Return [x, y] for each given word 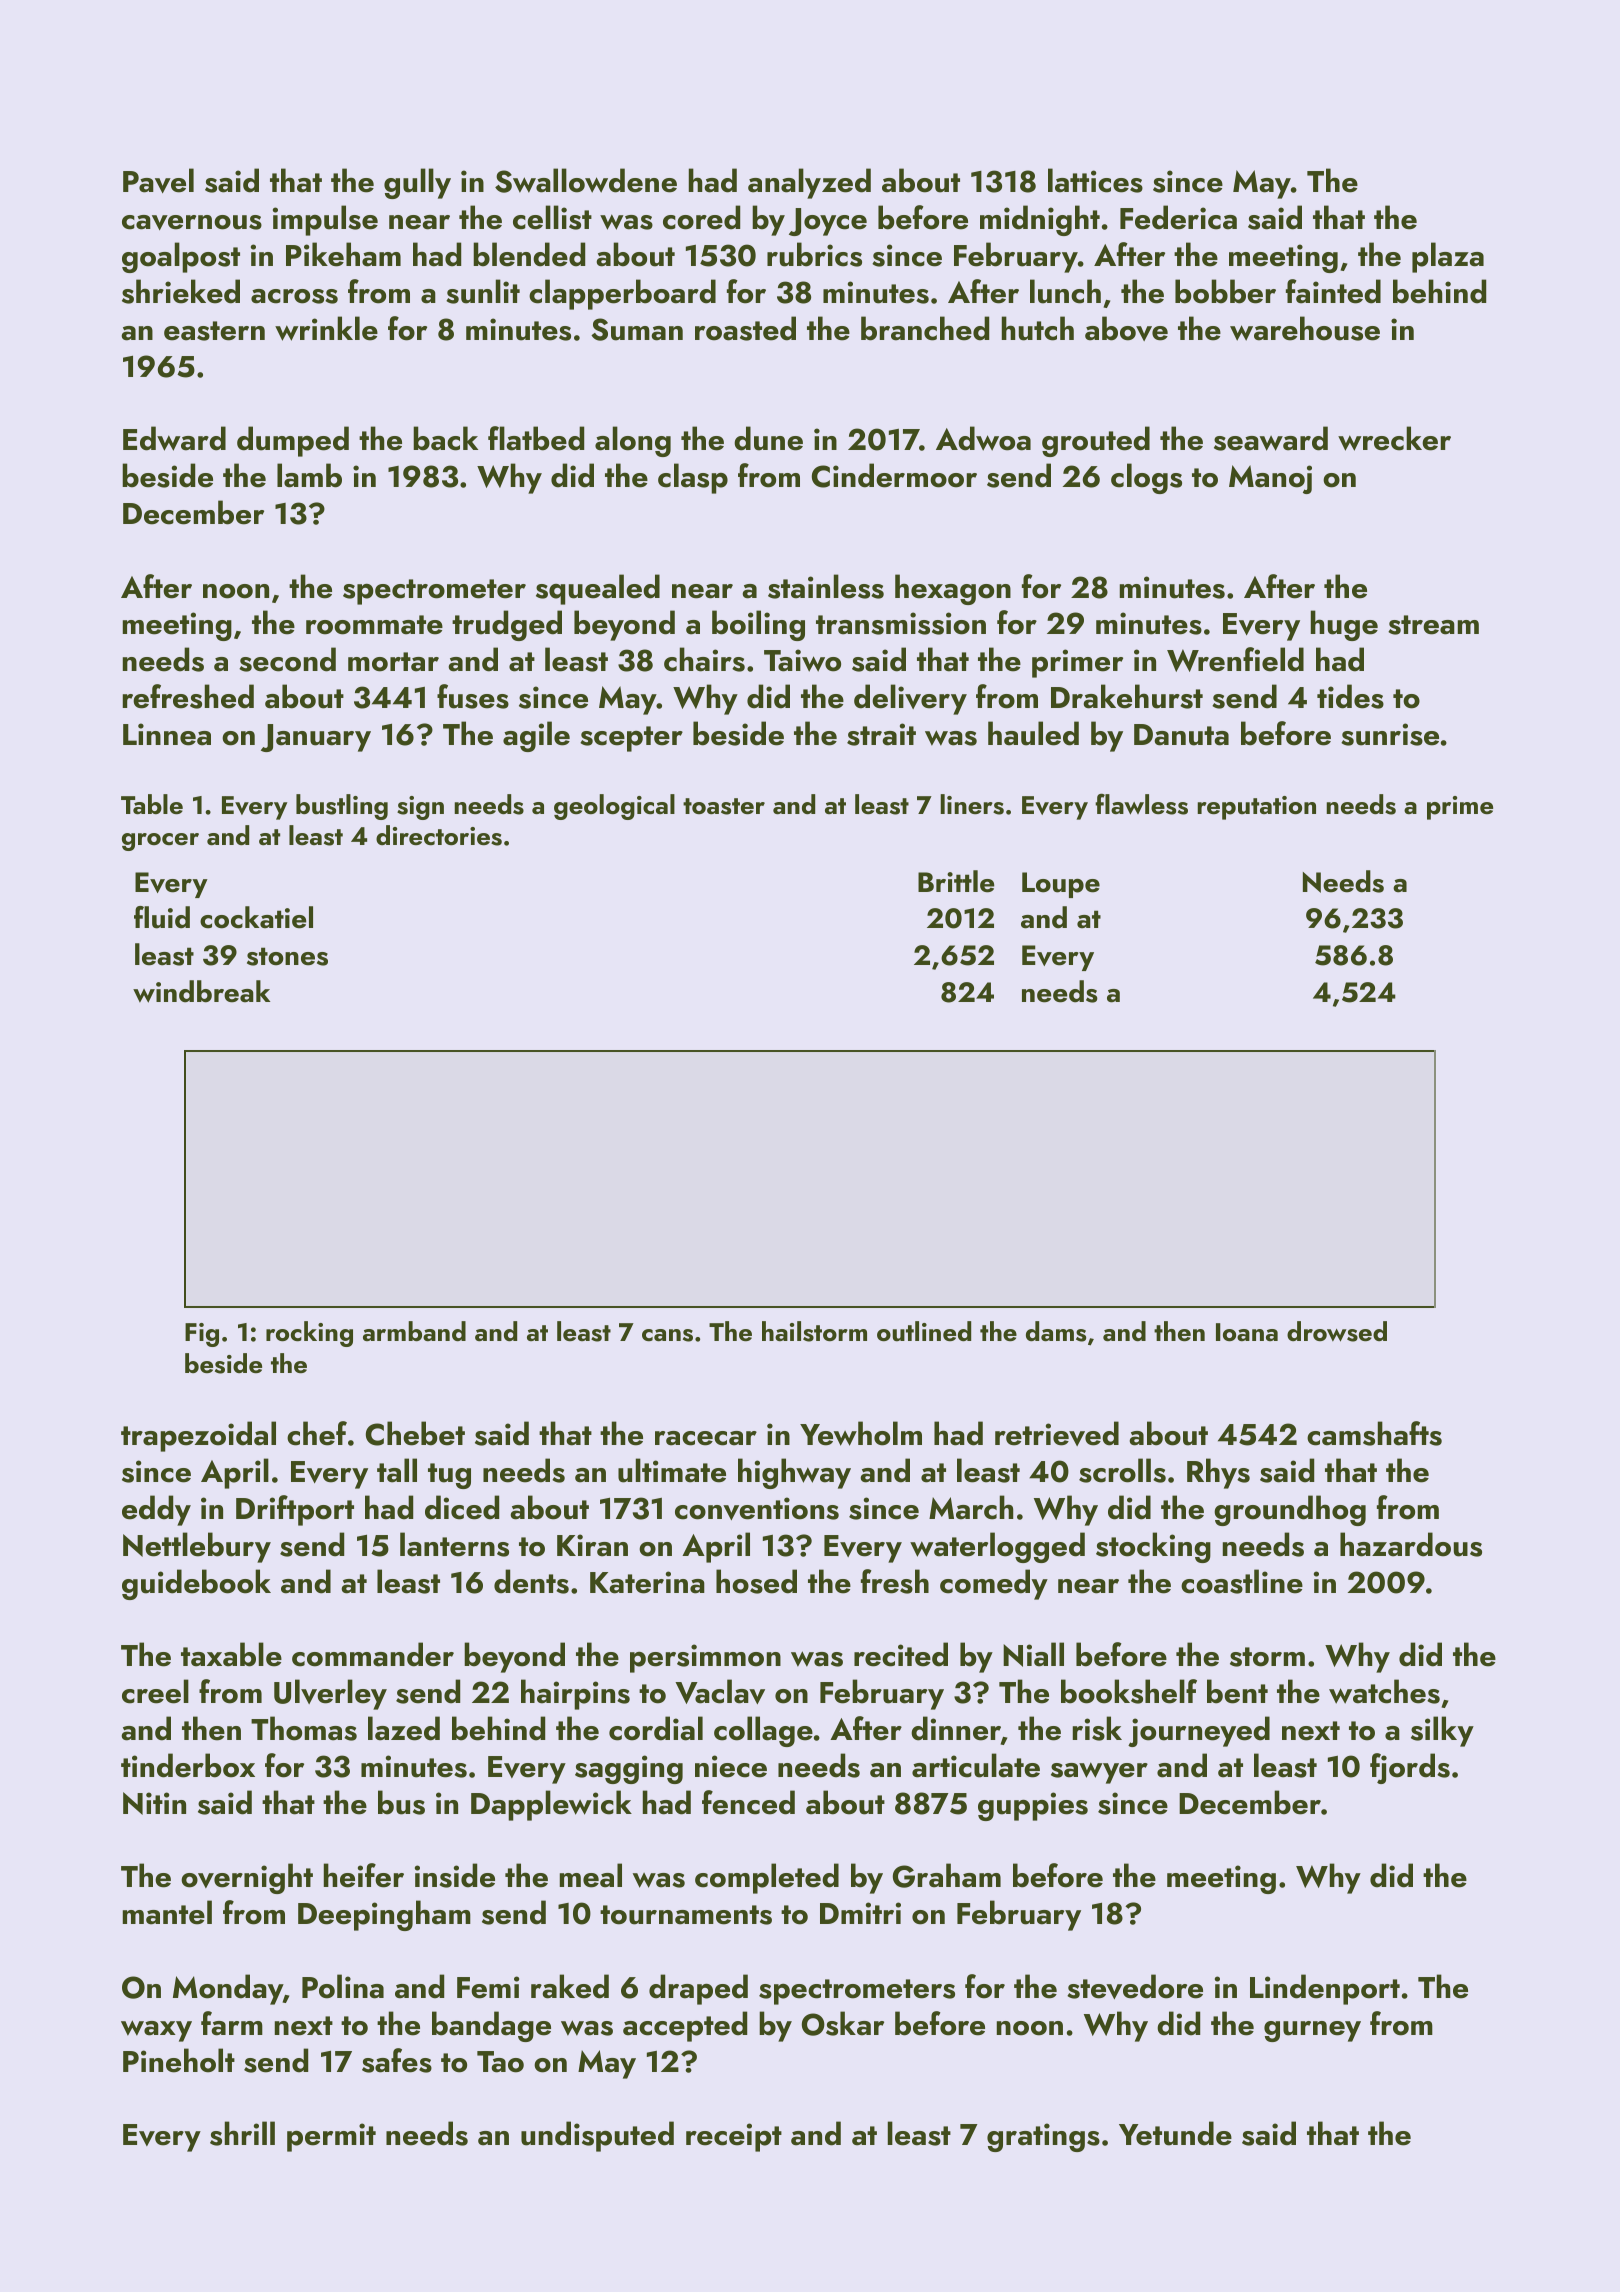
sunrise [1390, 734]
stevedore [1135, 1986]
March [971, 1507]
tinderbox [188, 1765]
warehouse [1305, 328]
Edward [174, 438]
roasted [745, 328]
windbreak [201, 991]
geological [614, 807]
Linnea [167, 734]
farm [232, 2023]
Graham [947, 1875]
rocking [309, 1334]
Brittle [956, 881]
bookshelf [1129, 1691]
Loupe [1061, 885]
